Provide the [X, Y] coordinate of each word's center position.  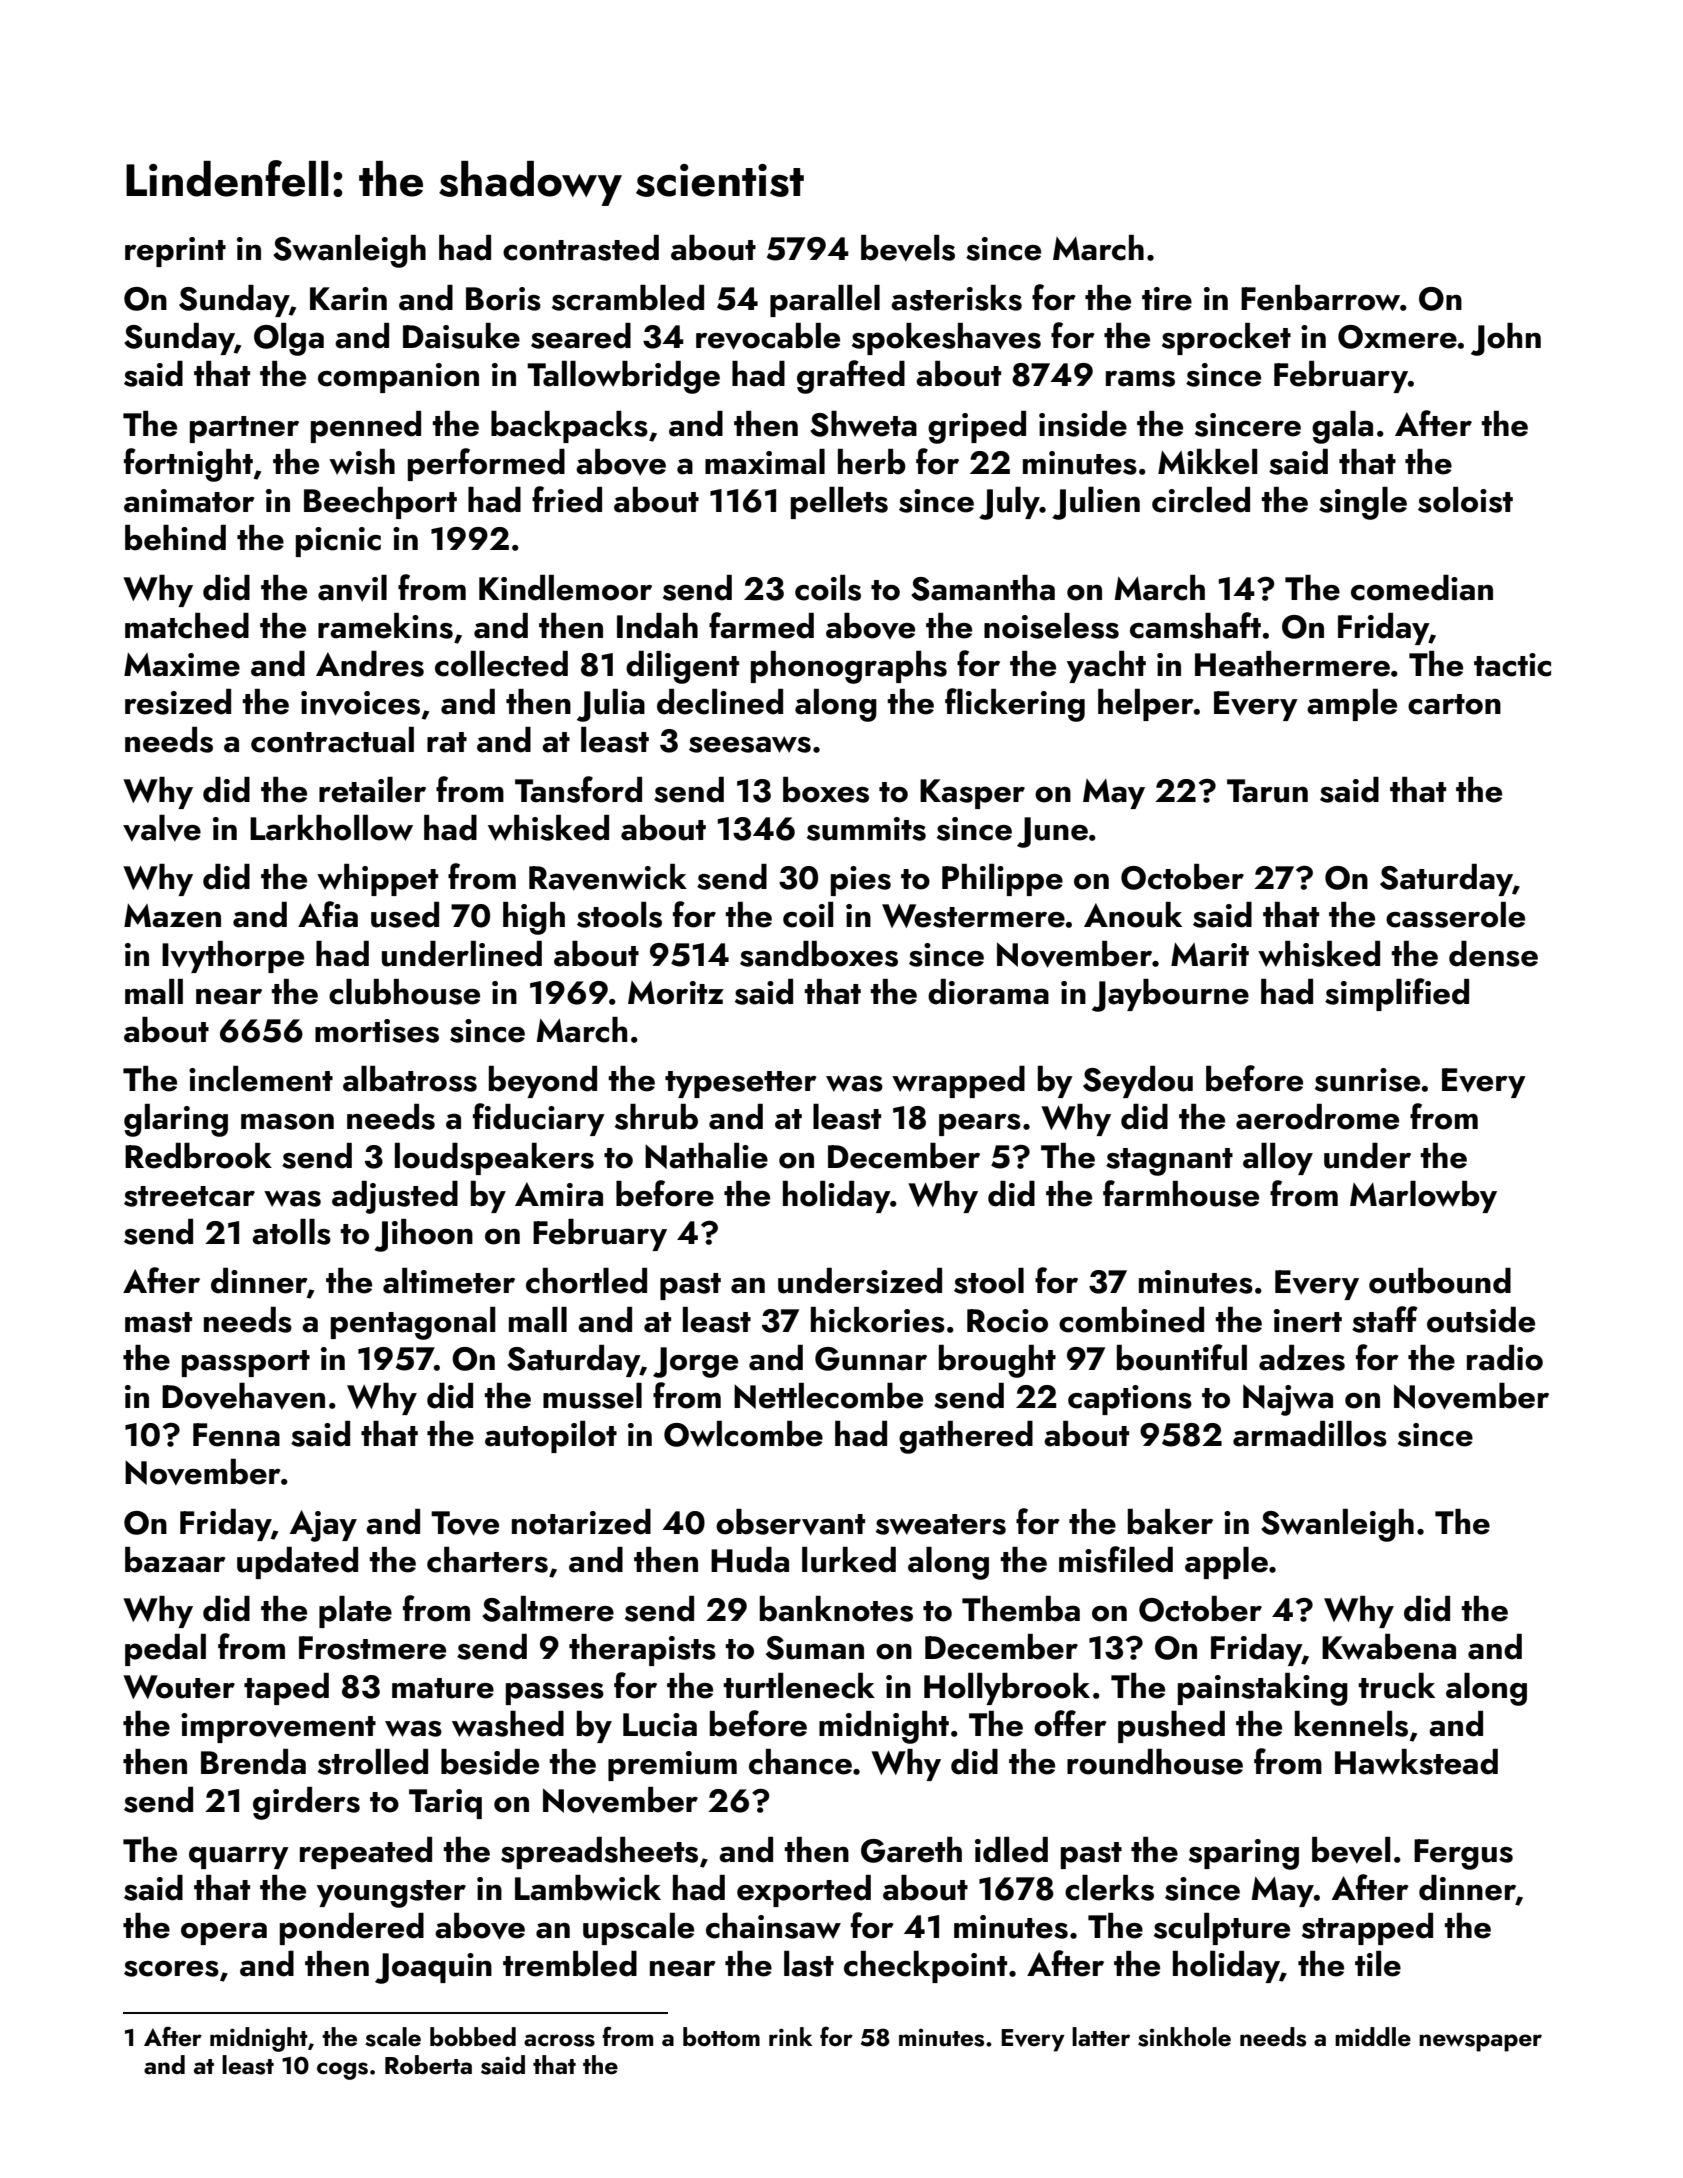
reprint [175, 252]
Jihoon [423, 1235]
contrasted [581, 248]
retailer [372, 790]
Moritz [676, 993]
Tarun [1267, 791]
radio [1505, 1358]
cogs [342, 2071]
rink [790, 2036]
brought [997, 1361]
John [1506, 339]
